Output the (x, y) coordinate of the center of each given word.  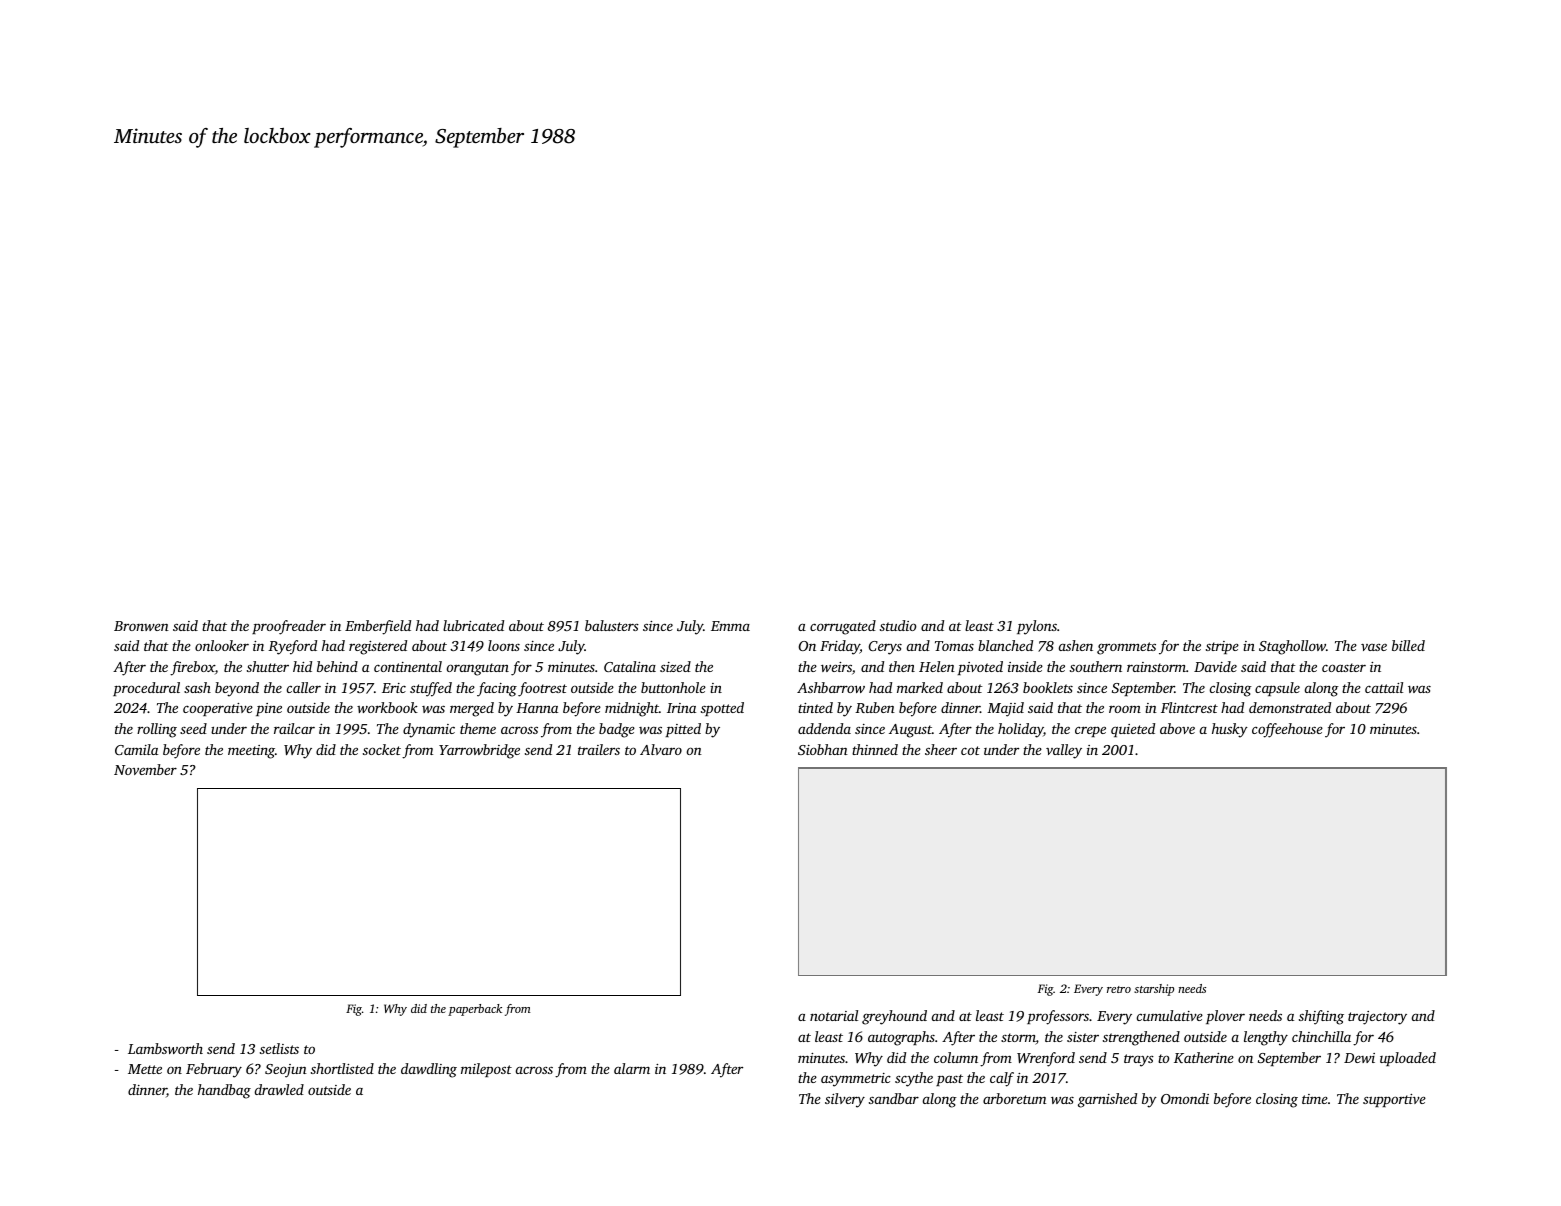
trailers (599, 749)
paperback (475, 1010)
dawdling (429, 1070)
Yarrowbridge (479, 751)
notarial (834, 1015)
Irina (681, 708)
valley (1064, 751)
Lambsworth (165, 1048)
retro (1119, 989)
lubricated (473, 625)
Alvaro (661, 749)
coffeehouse (1287, 730)
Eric (394, 688)
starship (1154, 990)
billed (1408, 645)
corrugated (843, 627)
